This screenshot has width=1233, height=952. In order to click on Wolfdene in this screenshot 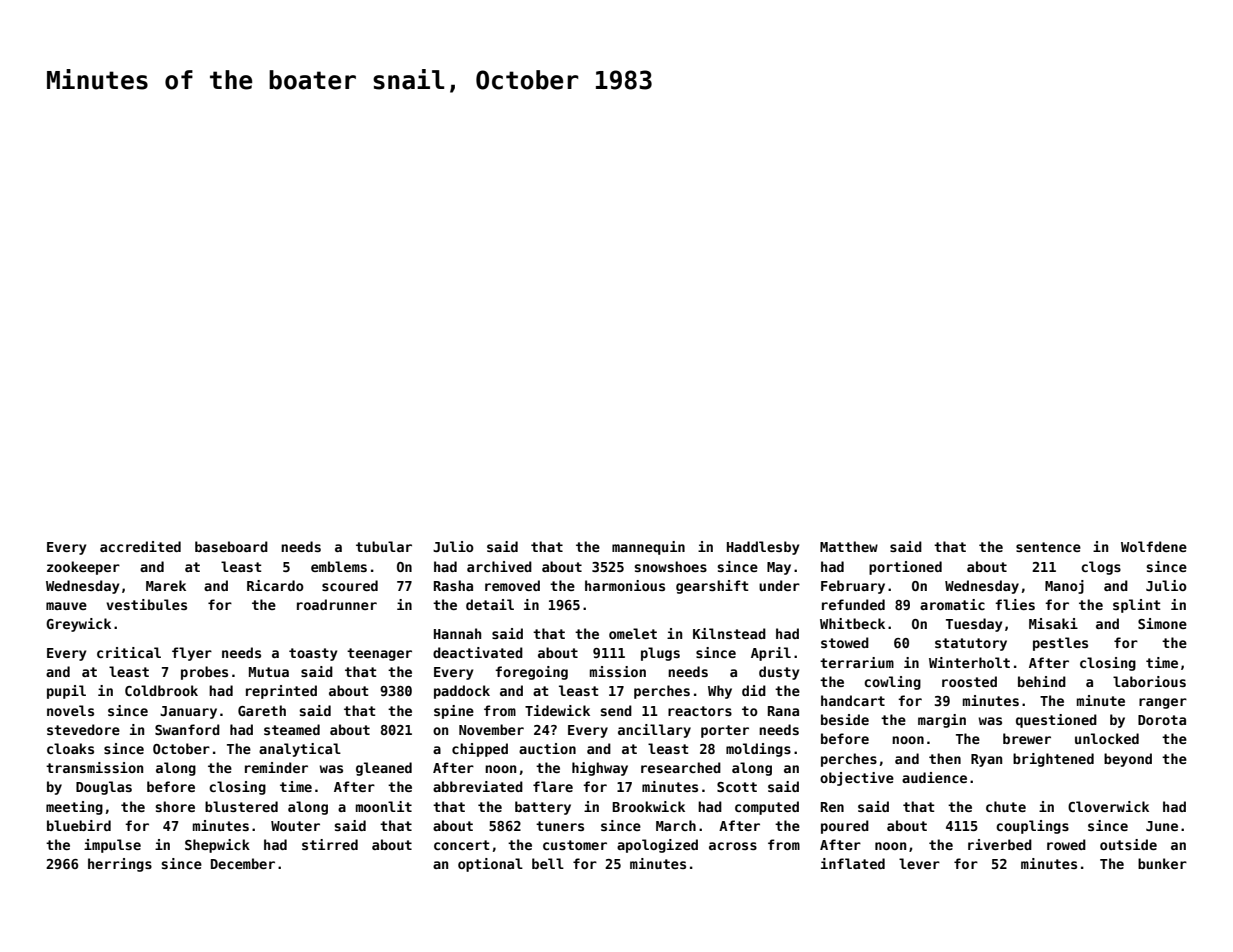, I will do `click(1154, 546)`.
